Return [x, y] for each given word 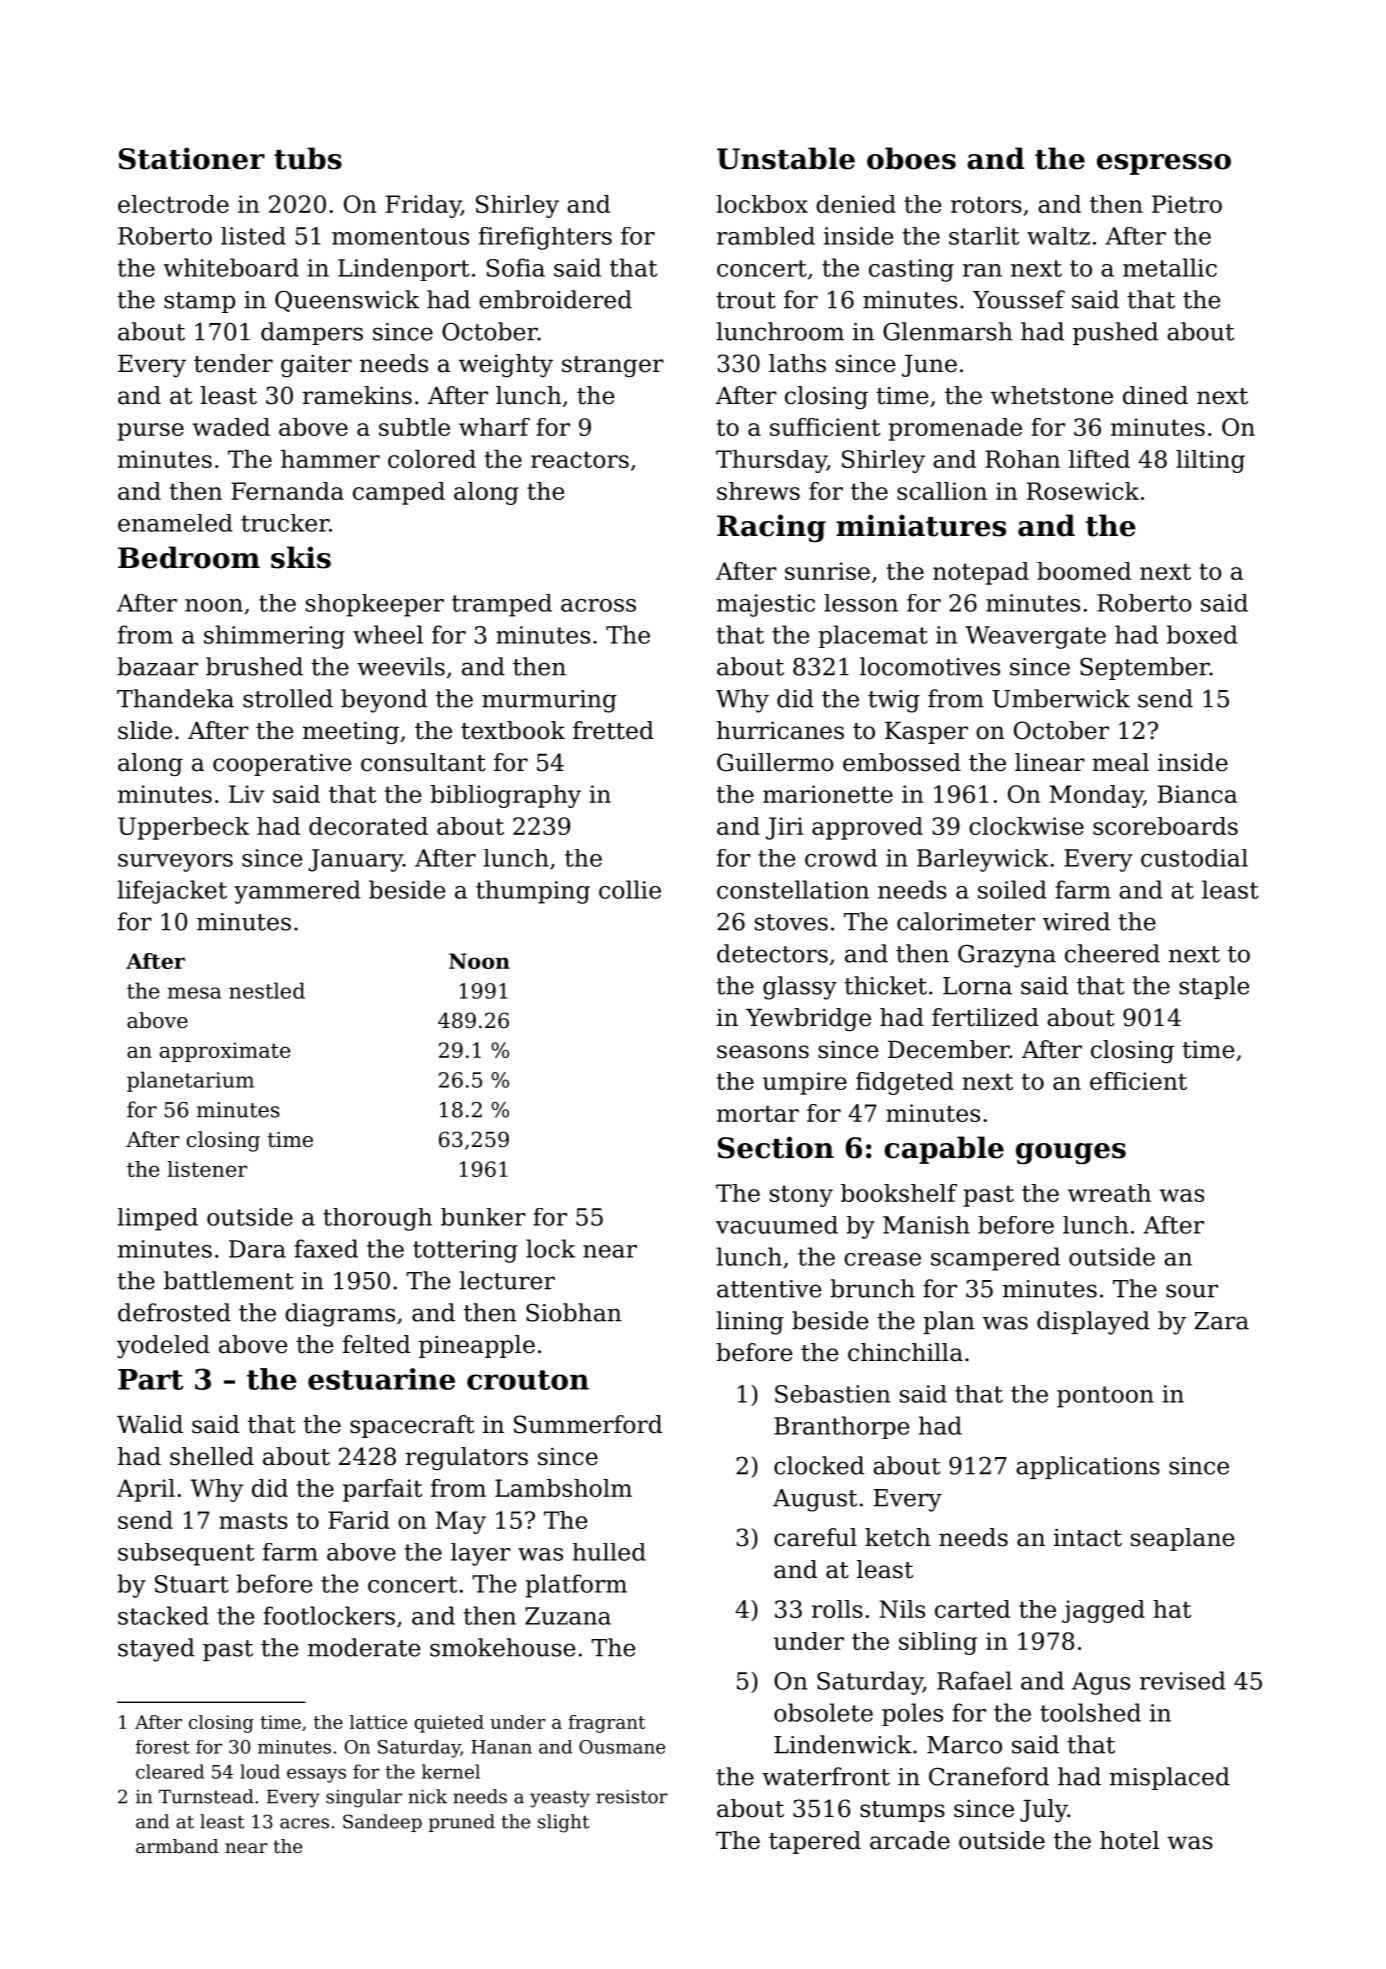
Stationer [192, 158]
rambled [766, 236]
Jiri [784, 828]
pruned [462, 1823]
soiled [1012, 889]
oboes [911, 158]
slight [563, 1823]
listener [207, 1169]
